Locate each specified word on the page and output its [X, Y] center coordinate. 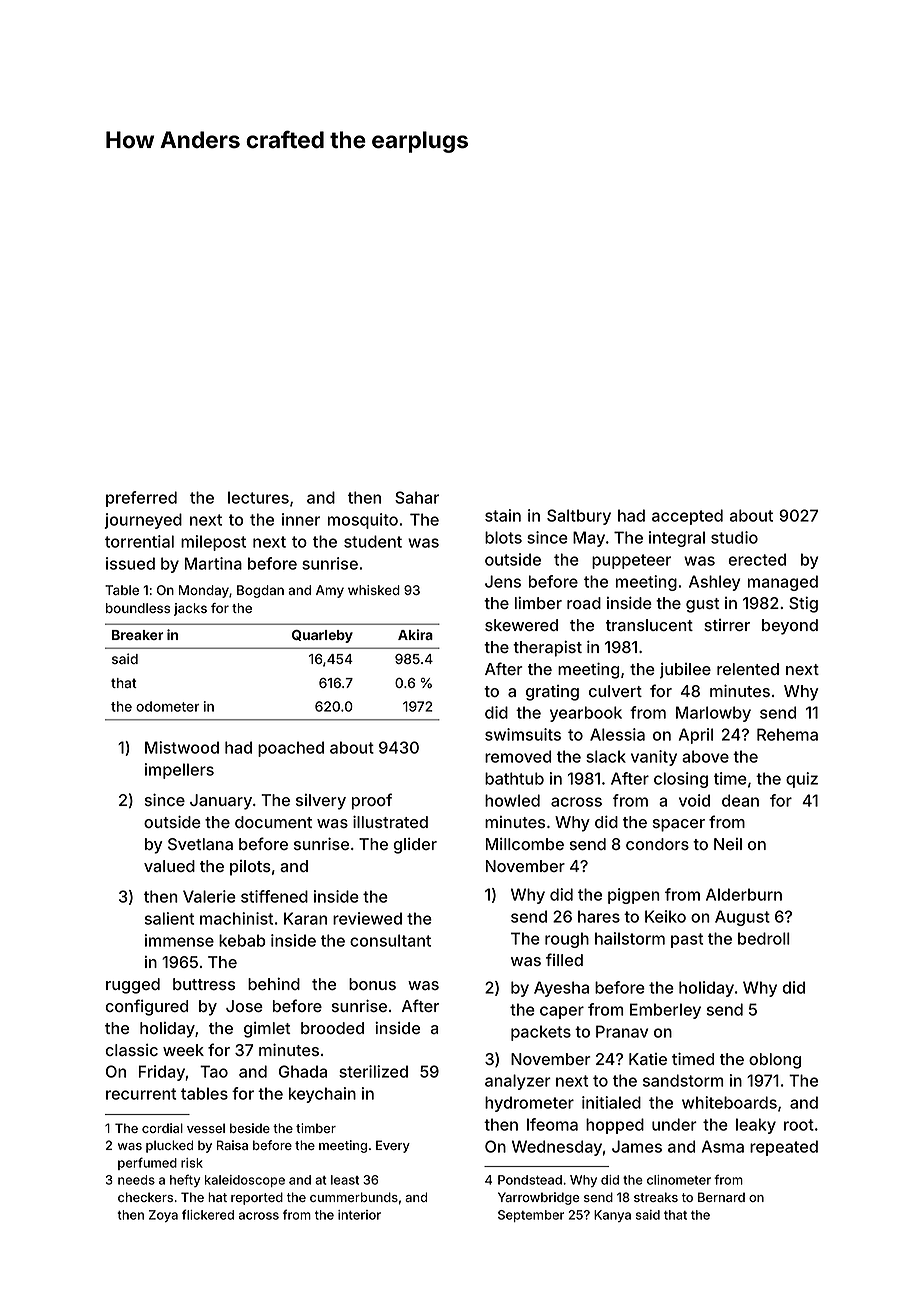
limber [538, 603]
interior [359, 1215]
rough [567, 940]
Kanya [612, 1216]
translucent [649, 625]
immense [179, 940]
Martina [213, 563]
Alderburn [744, 894]
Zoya [163, 1216]
